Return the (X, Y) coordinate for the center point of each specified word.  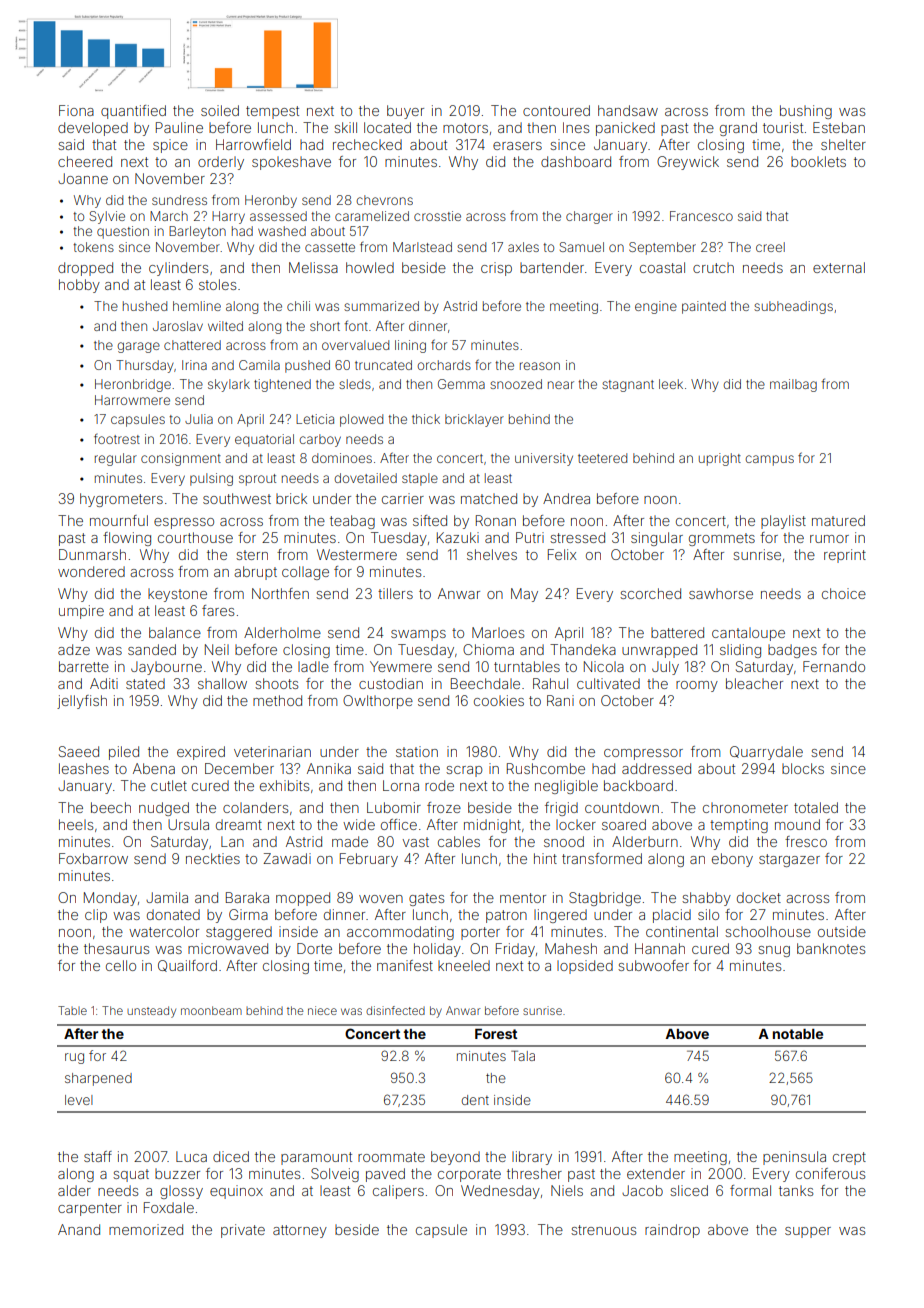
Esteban (839, 127)
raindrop (672, 1231)
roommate (391, 1157)
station (417, 751)
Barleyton (197, 232)
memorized (146, 1229)
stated (145, 683)
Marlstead (422, 247)
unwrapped (659, 651)
